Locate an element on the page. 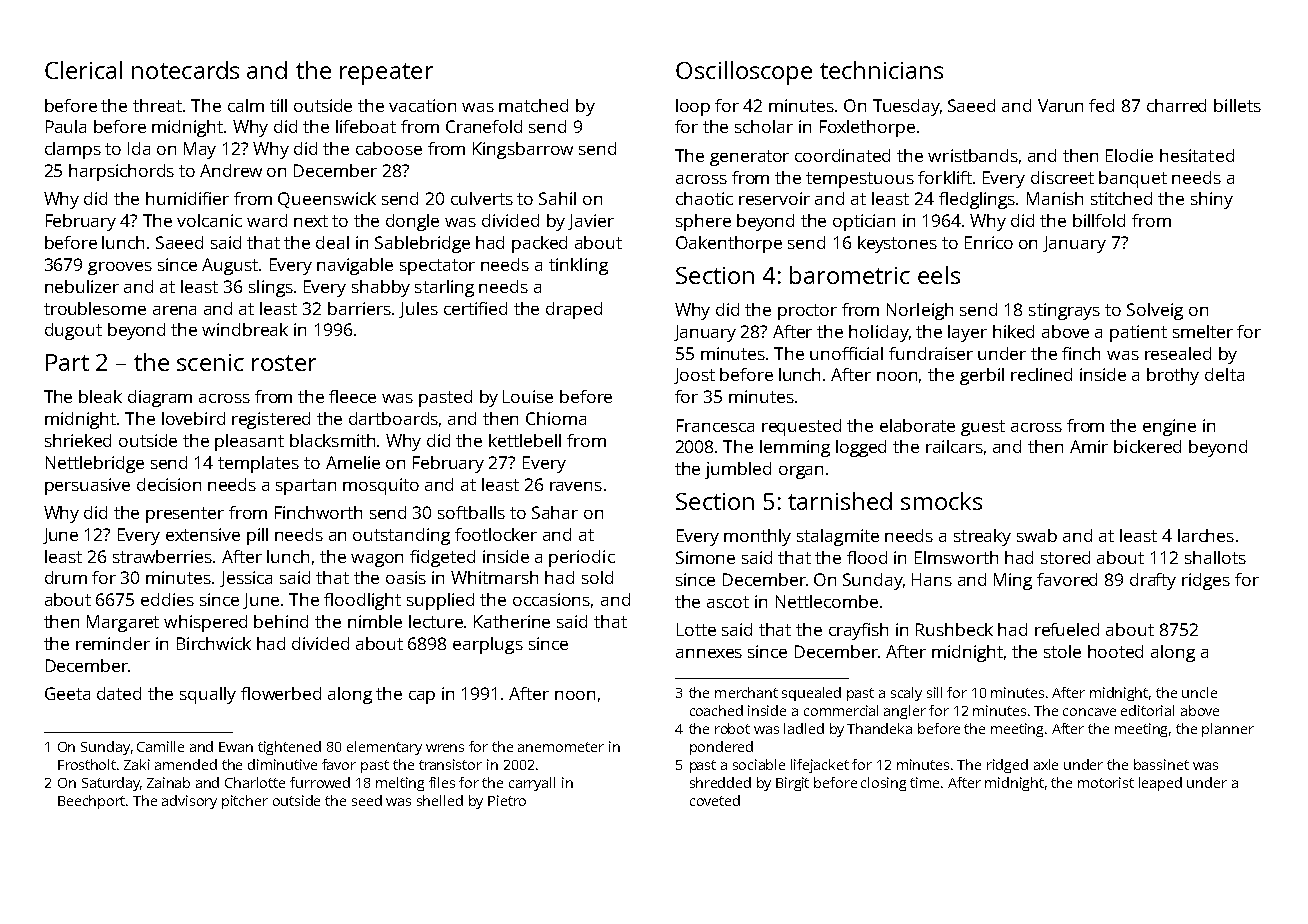 This document has width=1308, height=924. logged is located at coordinates (861, 448).
